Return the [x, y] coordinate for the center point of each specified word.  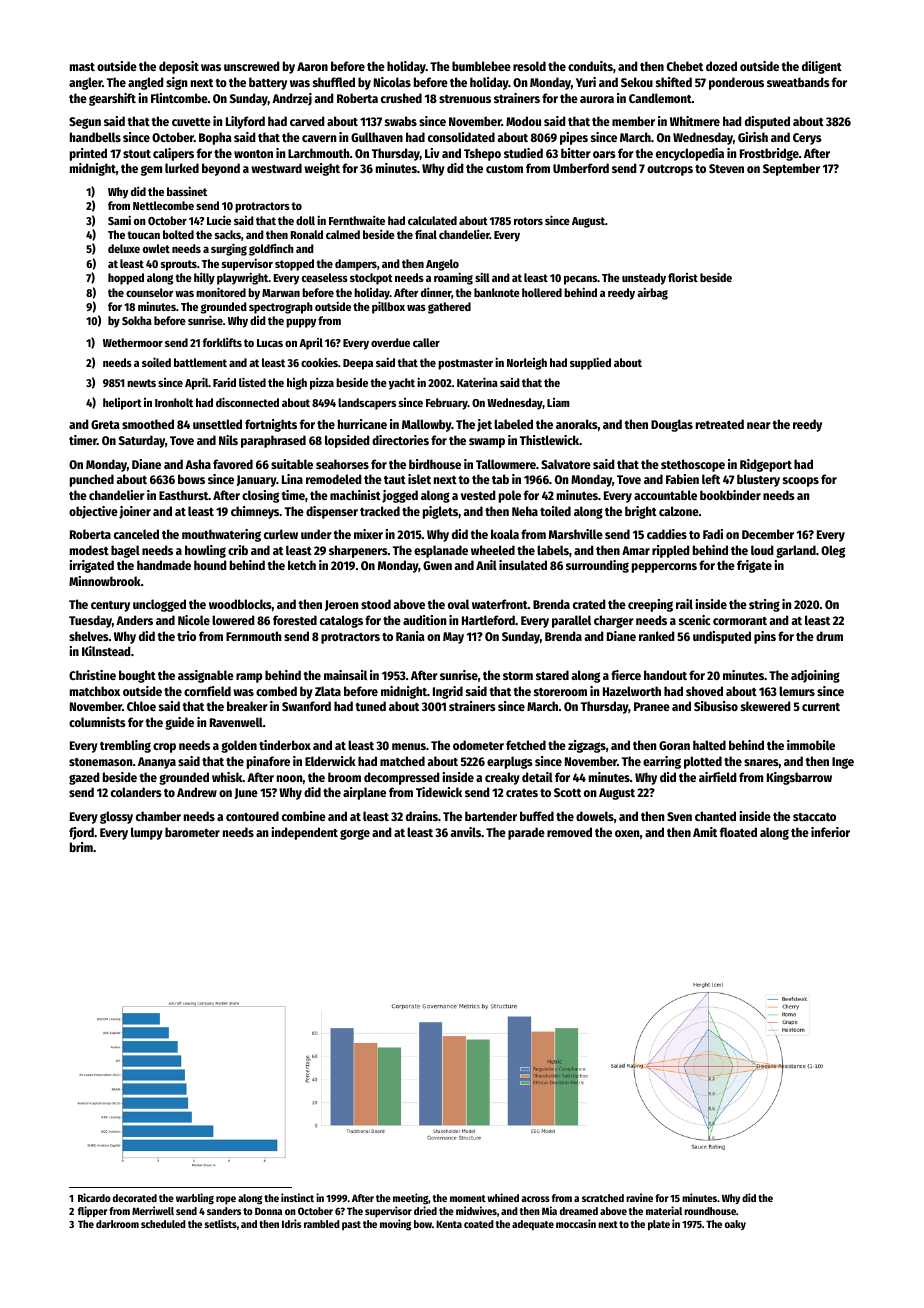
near [759, 425]
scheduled [163, 1224]
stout [137, 154]
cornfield [207, 691]
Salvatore [566, 464]
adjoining [815, 676]
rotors [528, 221]
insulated [523, 565]
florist [683, 277]
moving [395, 1225]
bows [191, 479]
